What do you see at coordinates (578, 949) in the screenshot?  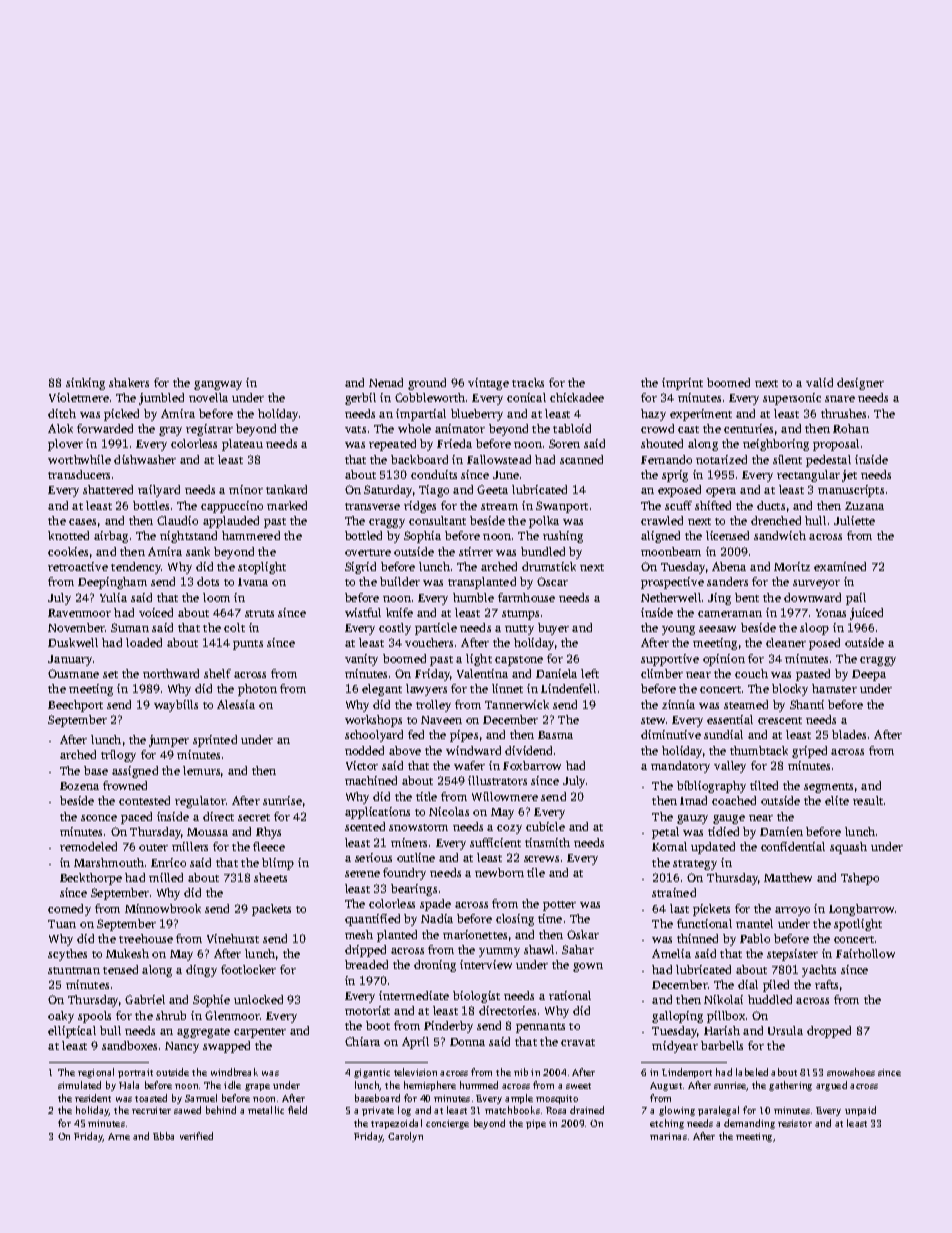 I see `Sahar` at bounding box center [578, 949].
